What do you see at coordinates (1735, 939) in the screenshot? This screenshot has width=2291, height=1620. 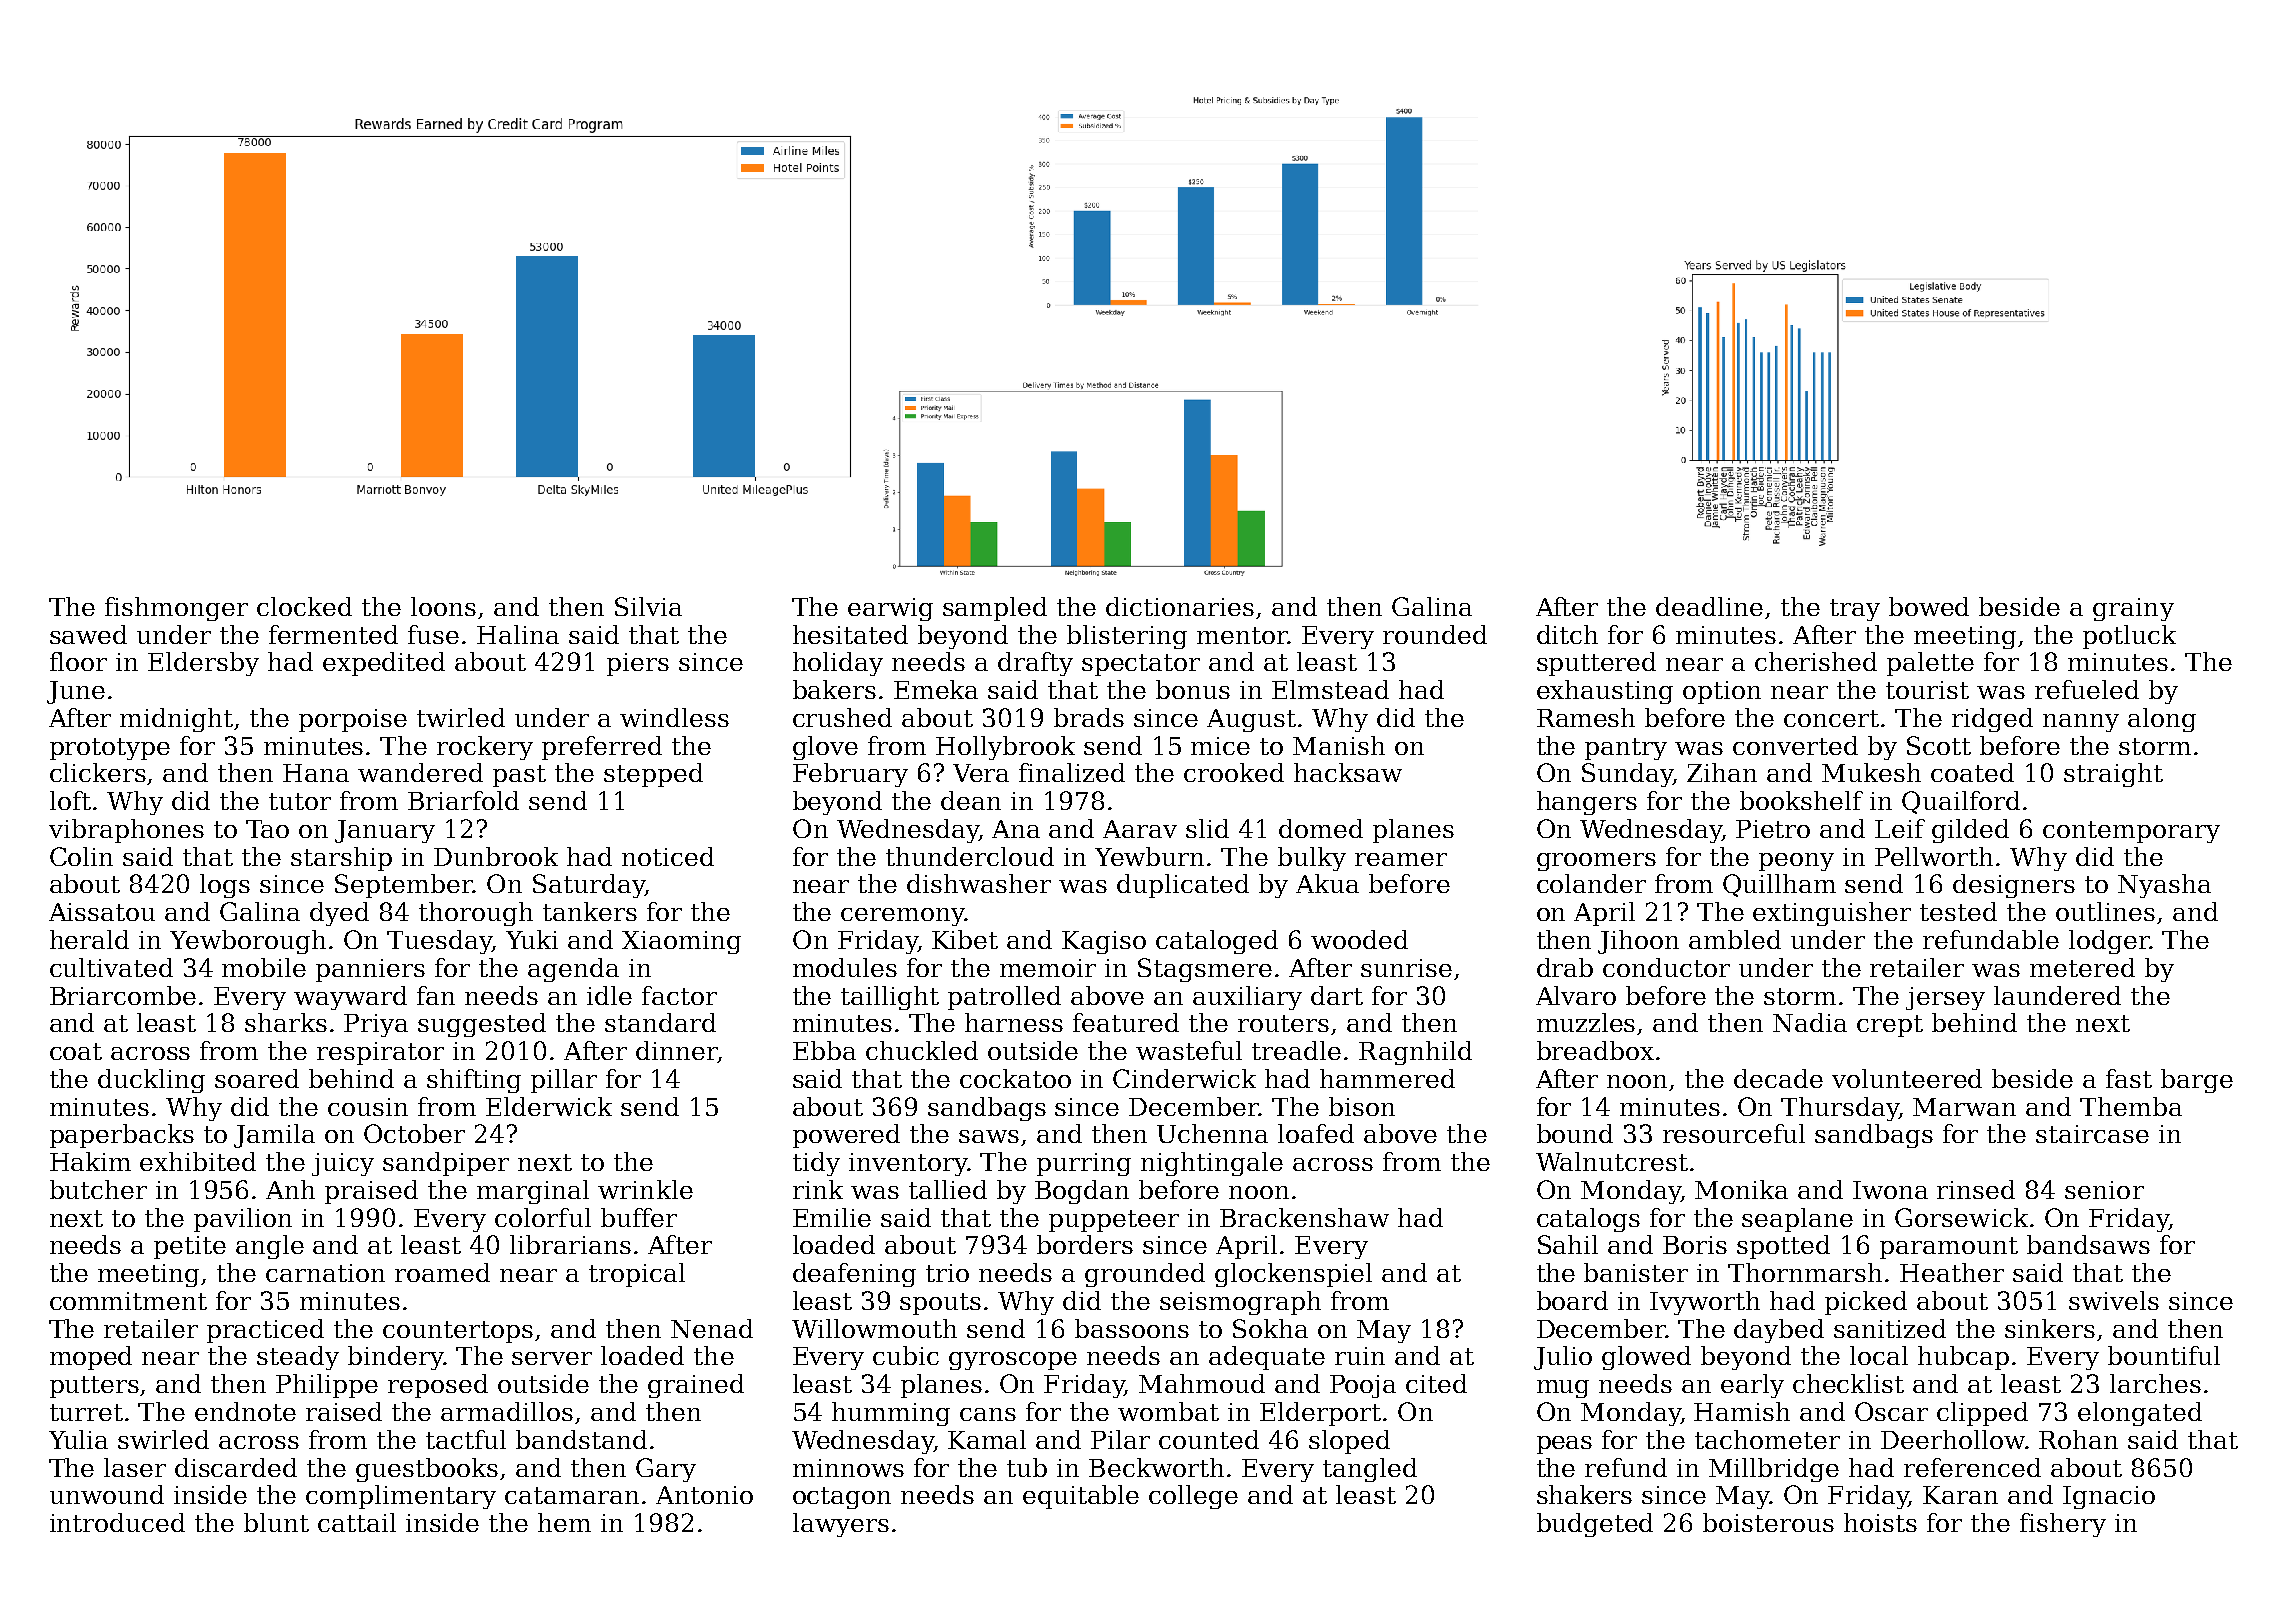 I see `ambled` at bounding box center [1735, 939].
